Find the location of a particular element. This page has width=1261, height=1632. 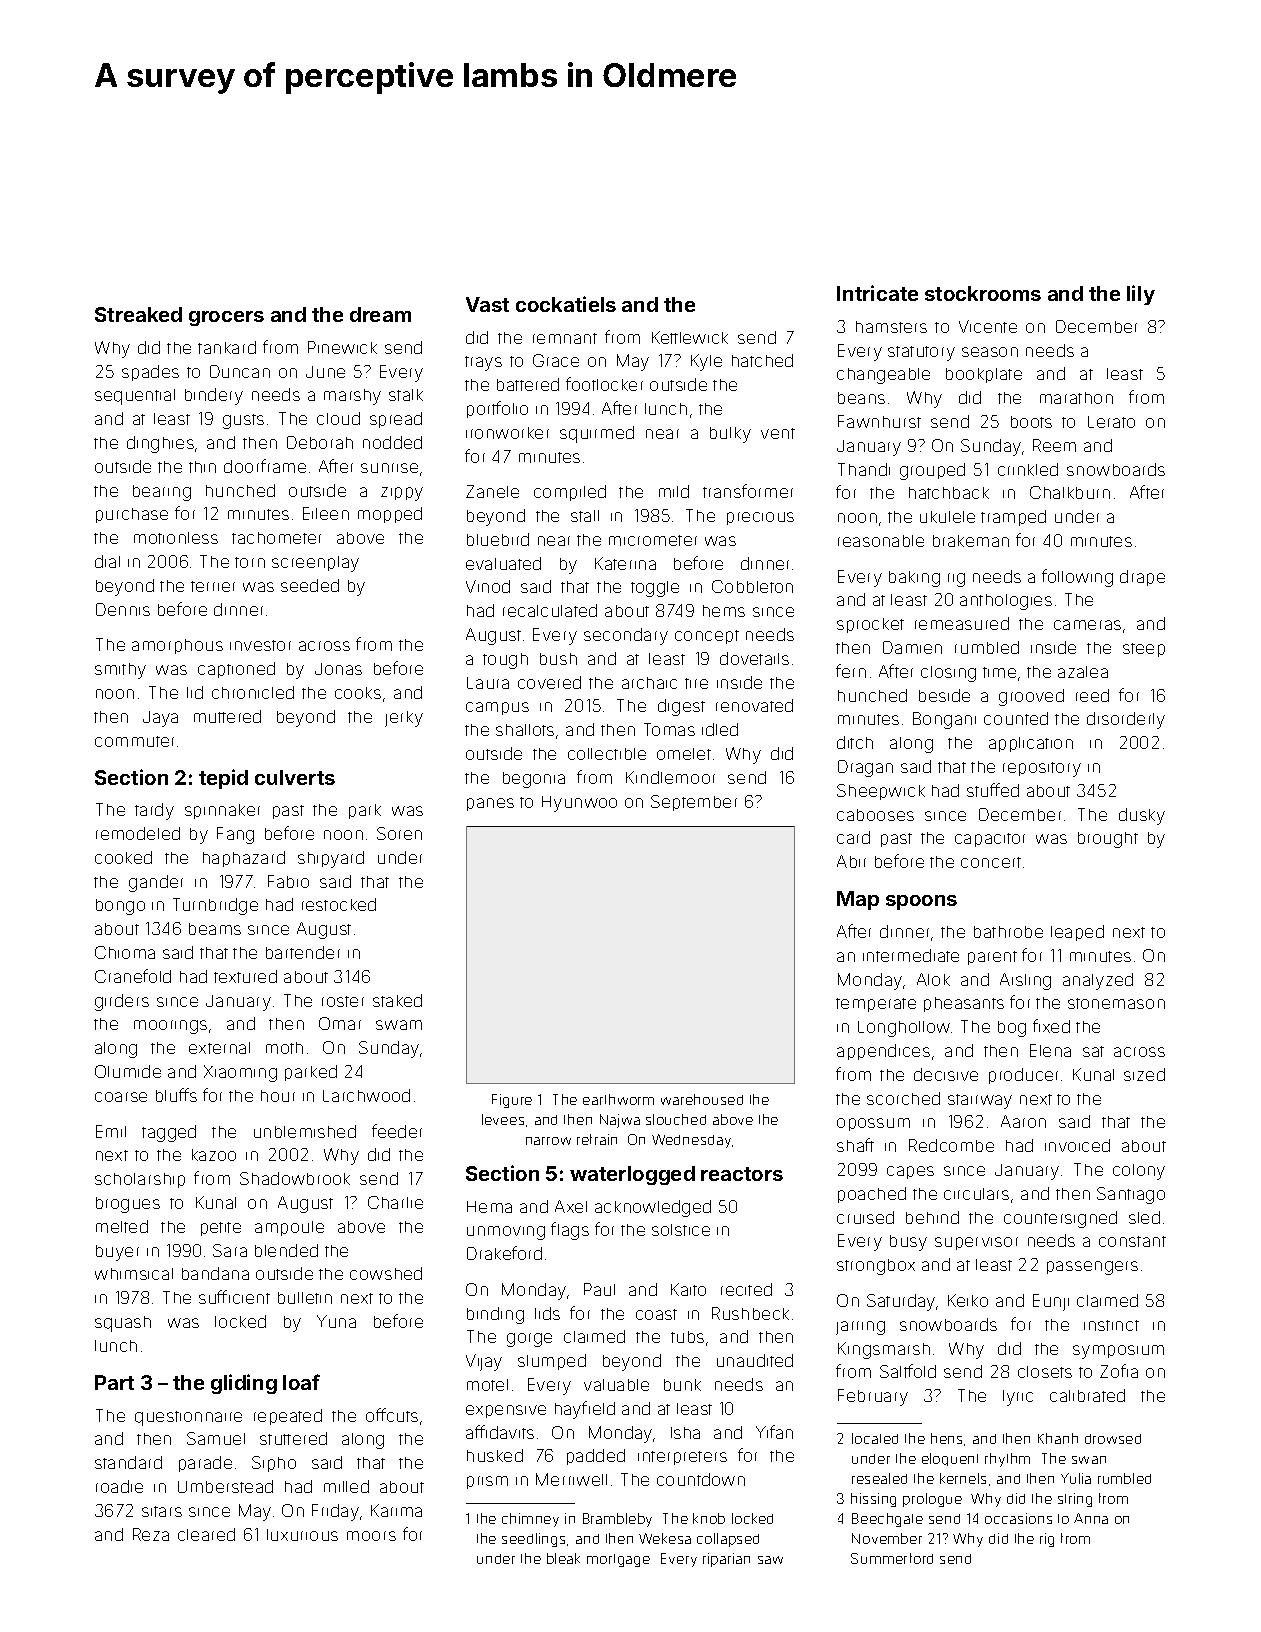

Kettlewick is located at coordinates (690, 337).
